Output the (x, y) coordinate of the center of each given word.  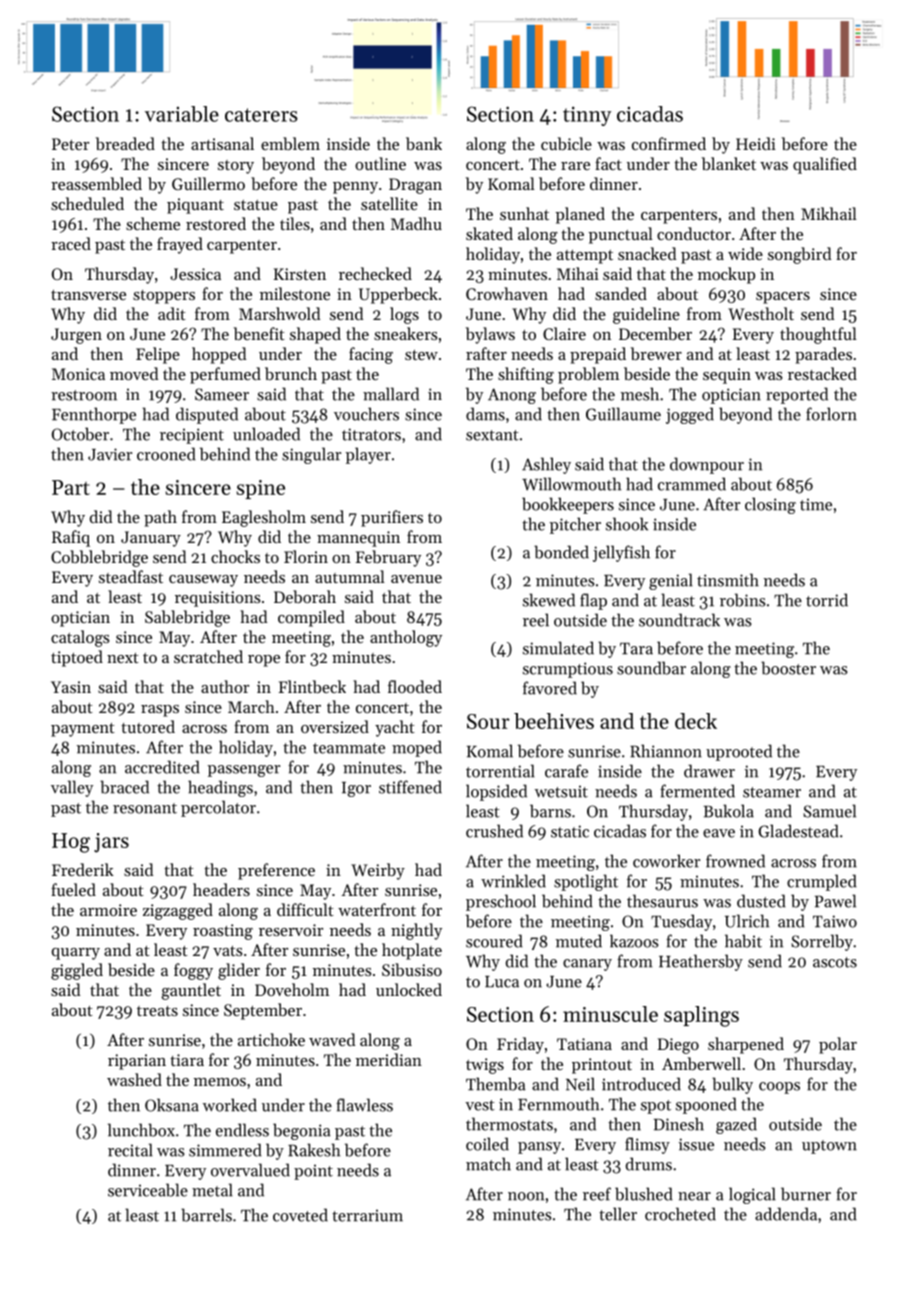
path (160, 518)
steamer (772, 792)
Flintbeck (312, 686)
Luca (502, 982)
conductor (694, 233)
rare (575, 166)
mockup (726, 275)
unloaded (266, 434)
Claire (564, 333)
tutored (148, 726)
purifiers (392, 518)
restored (216, 223)
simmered (225, 1150)
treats (157, 1011)
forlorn (831, 414)
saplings (701, 1016)
